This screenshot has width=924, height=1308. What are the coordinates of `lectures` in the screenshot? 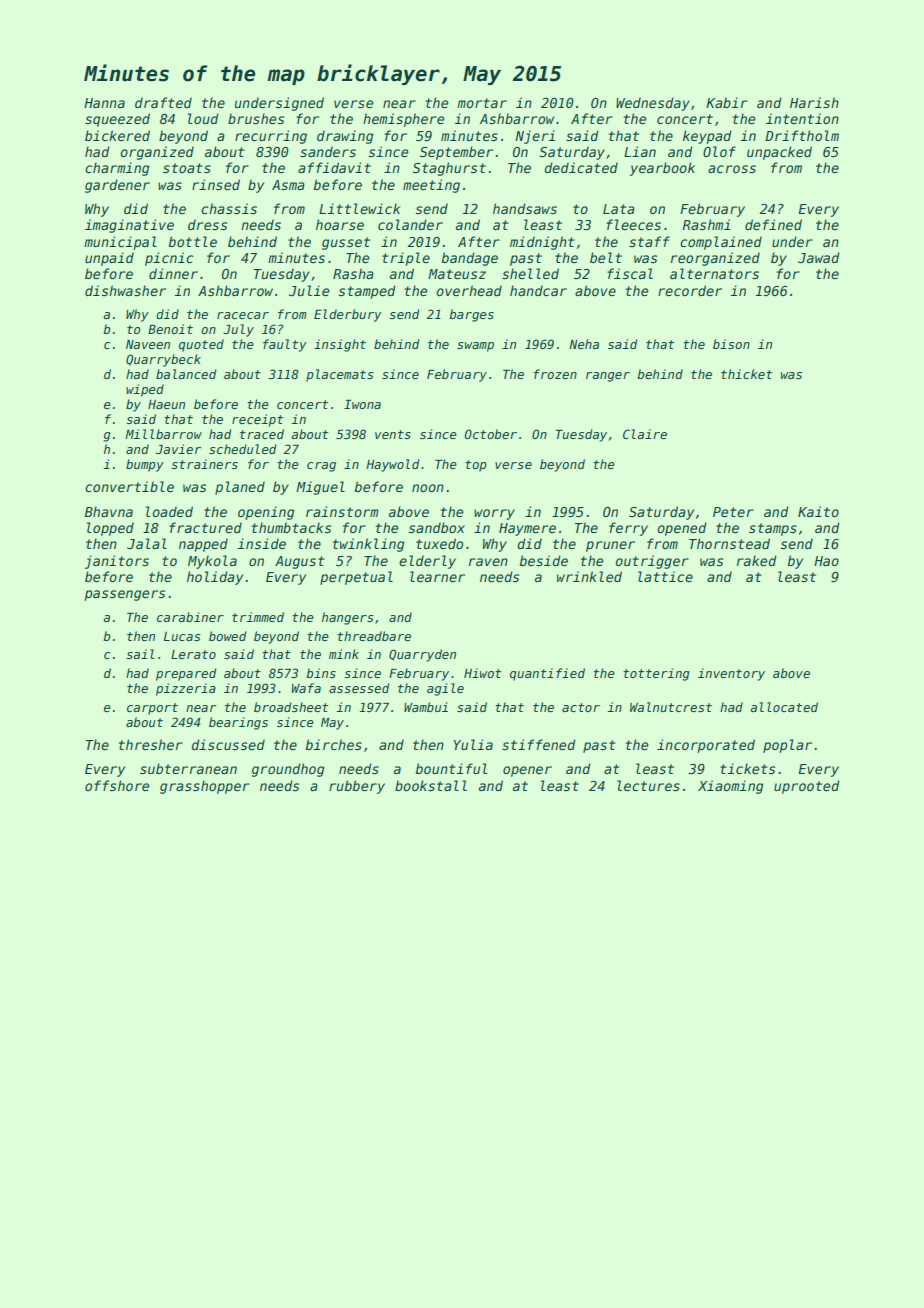 It's located at (648, 785).
